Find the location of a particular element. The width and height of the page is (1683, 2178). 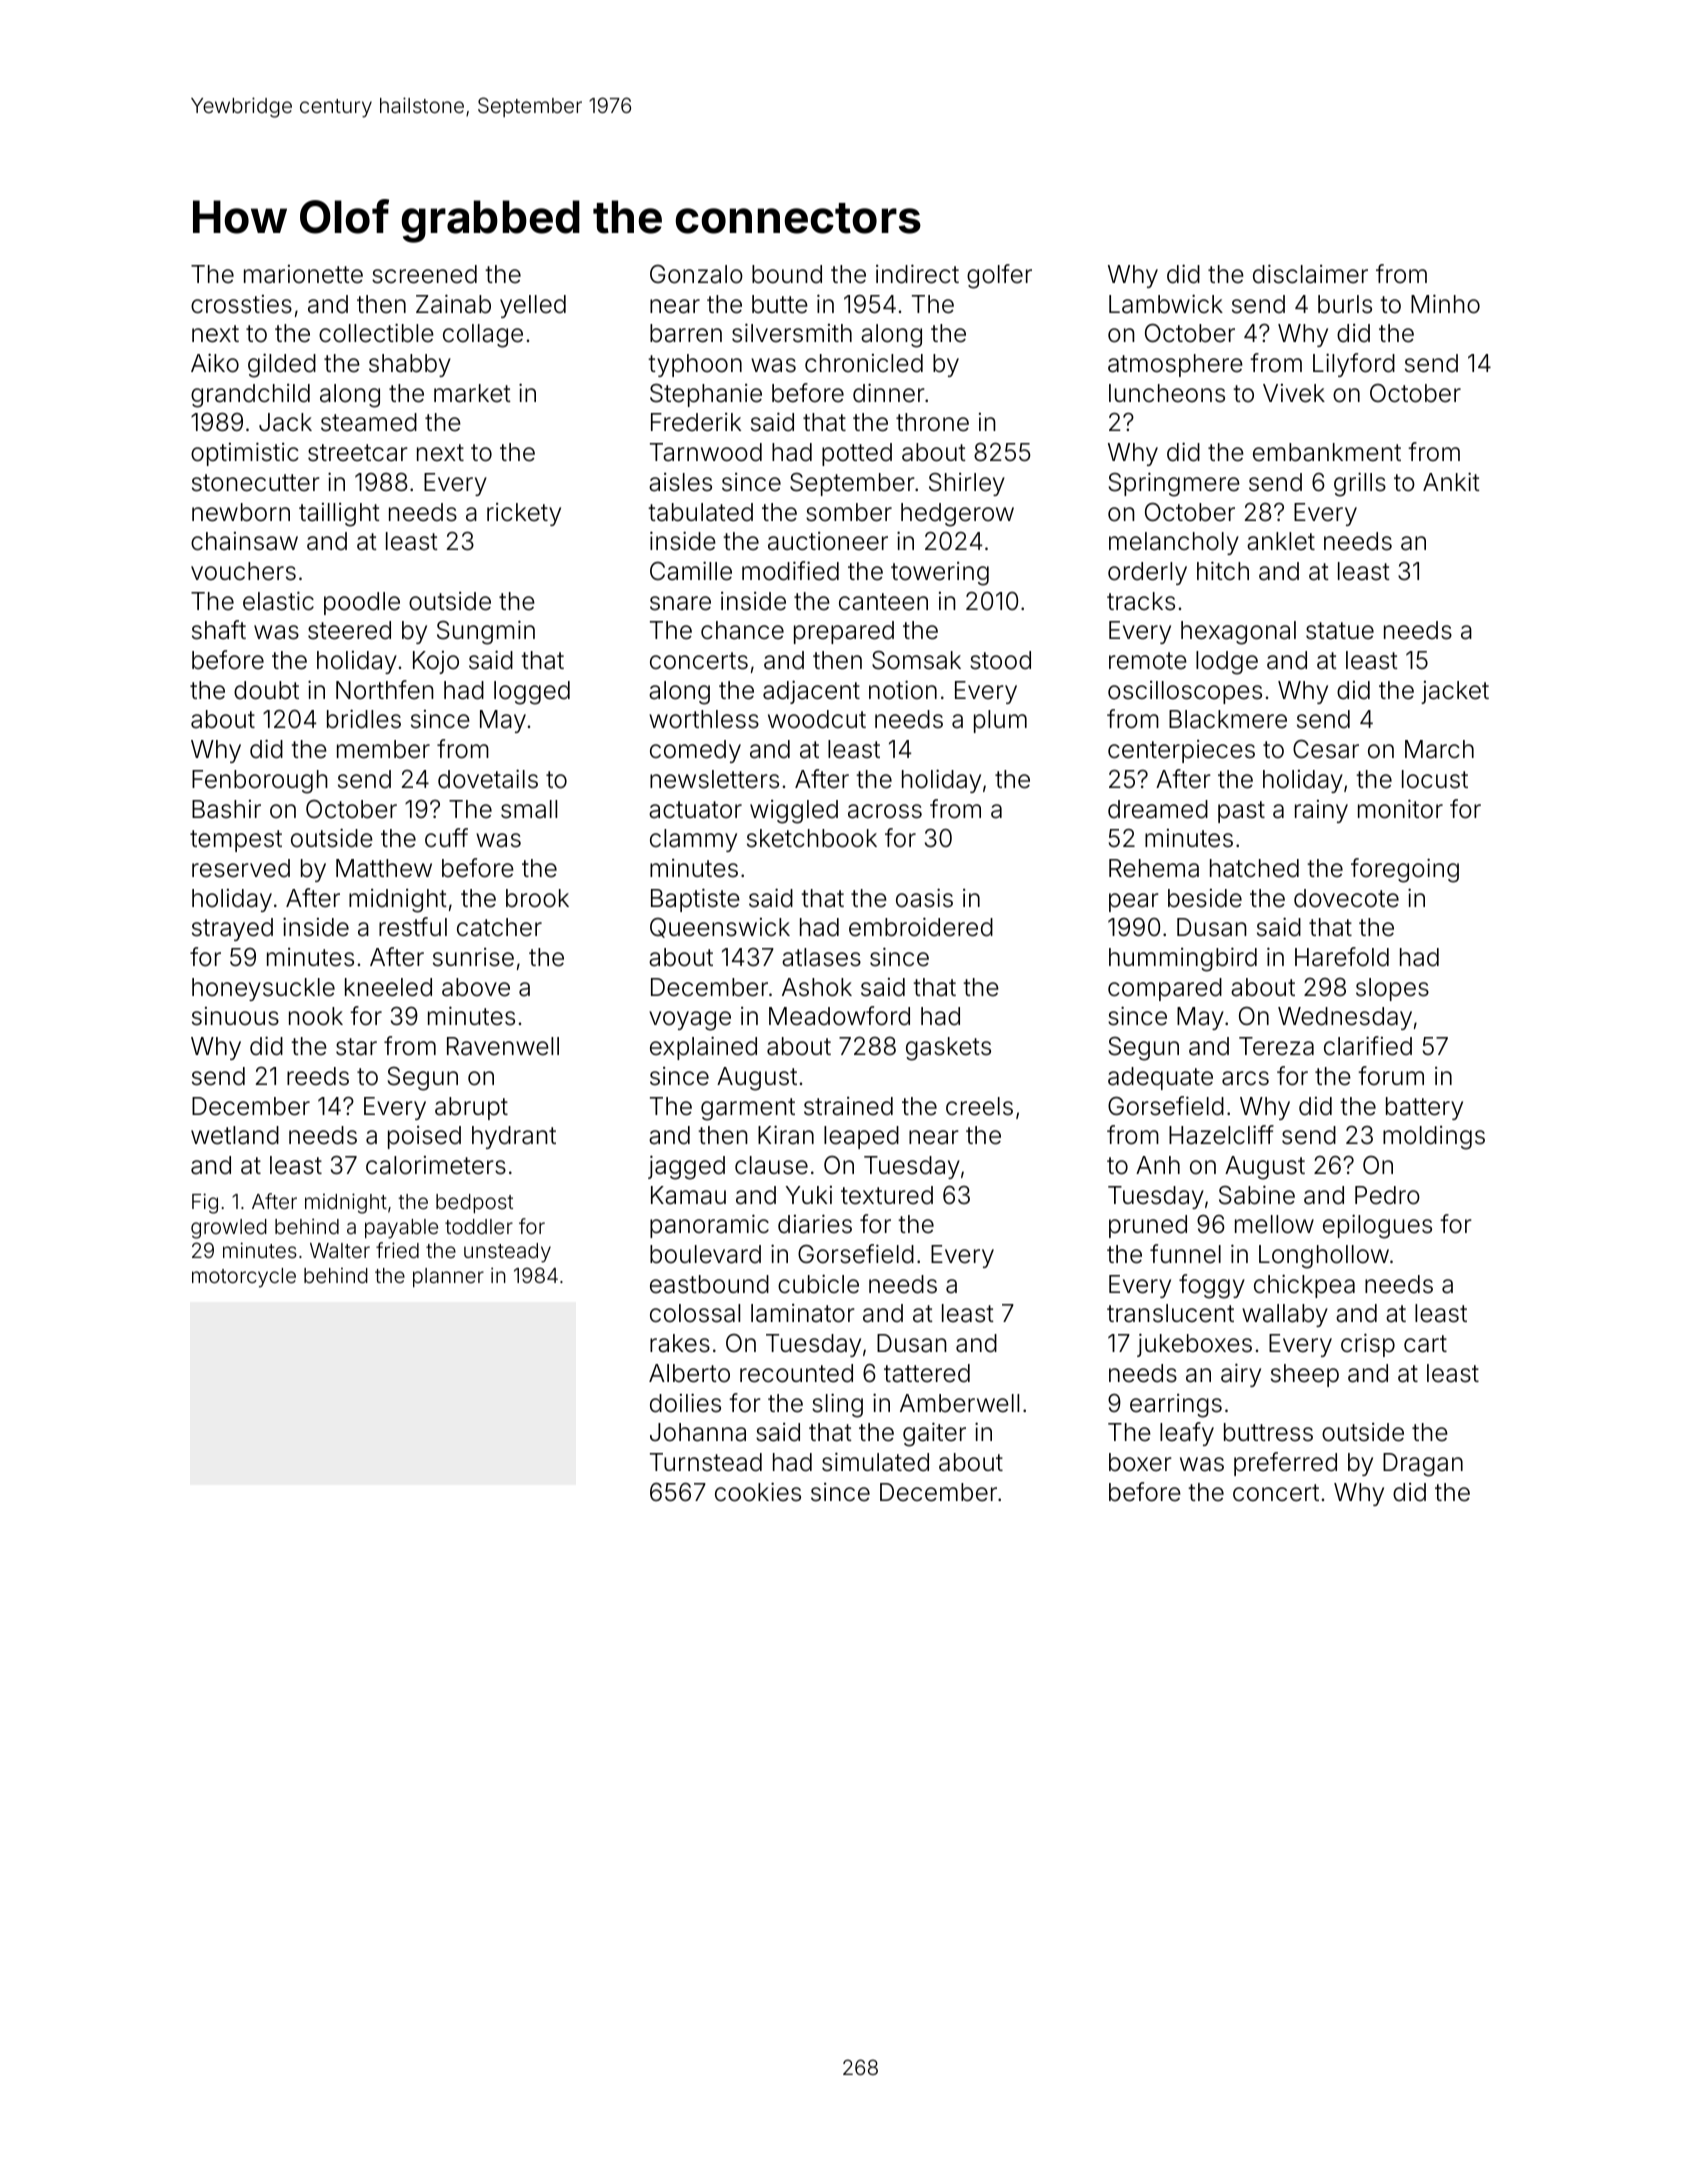

golfer is located at coordinates (999, 276).
